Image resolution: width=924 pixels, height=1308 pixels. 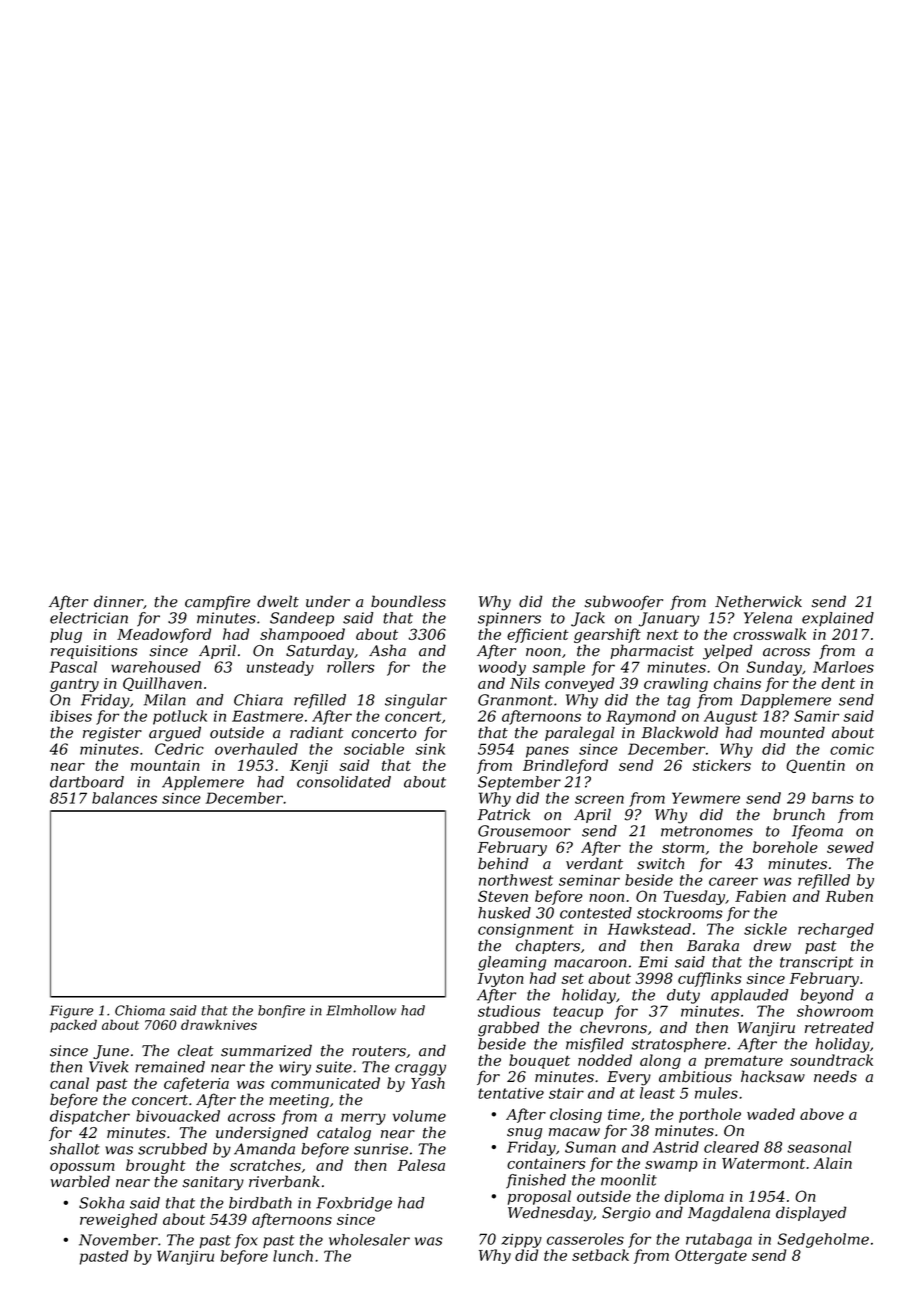 What do you see at coordinates (408, 601) in the image?
I see `boundless` at bounding box center [408, 601].
